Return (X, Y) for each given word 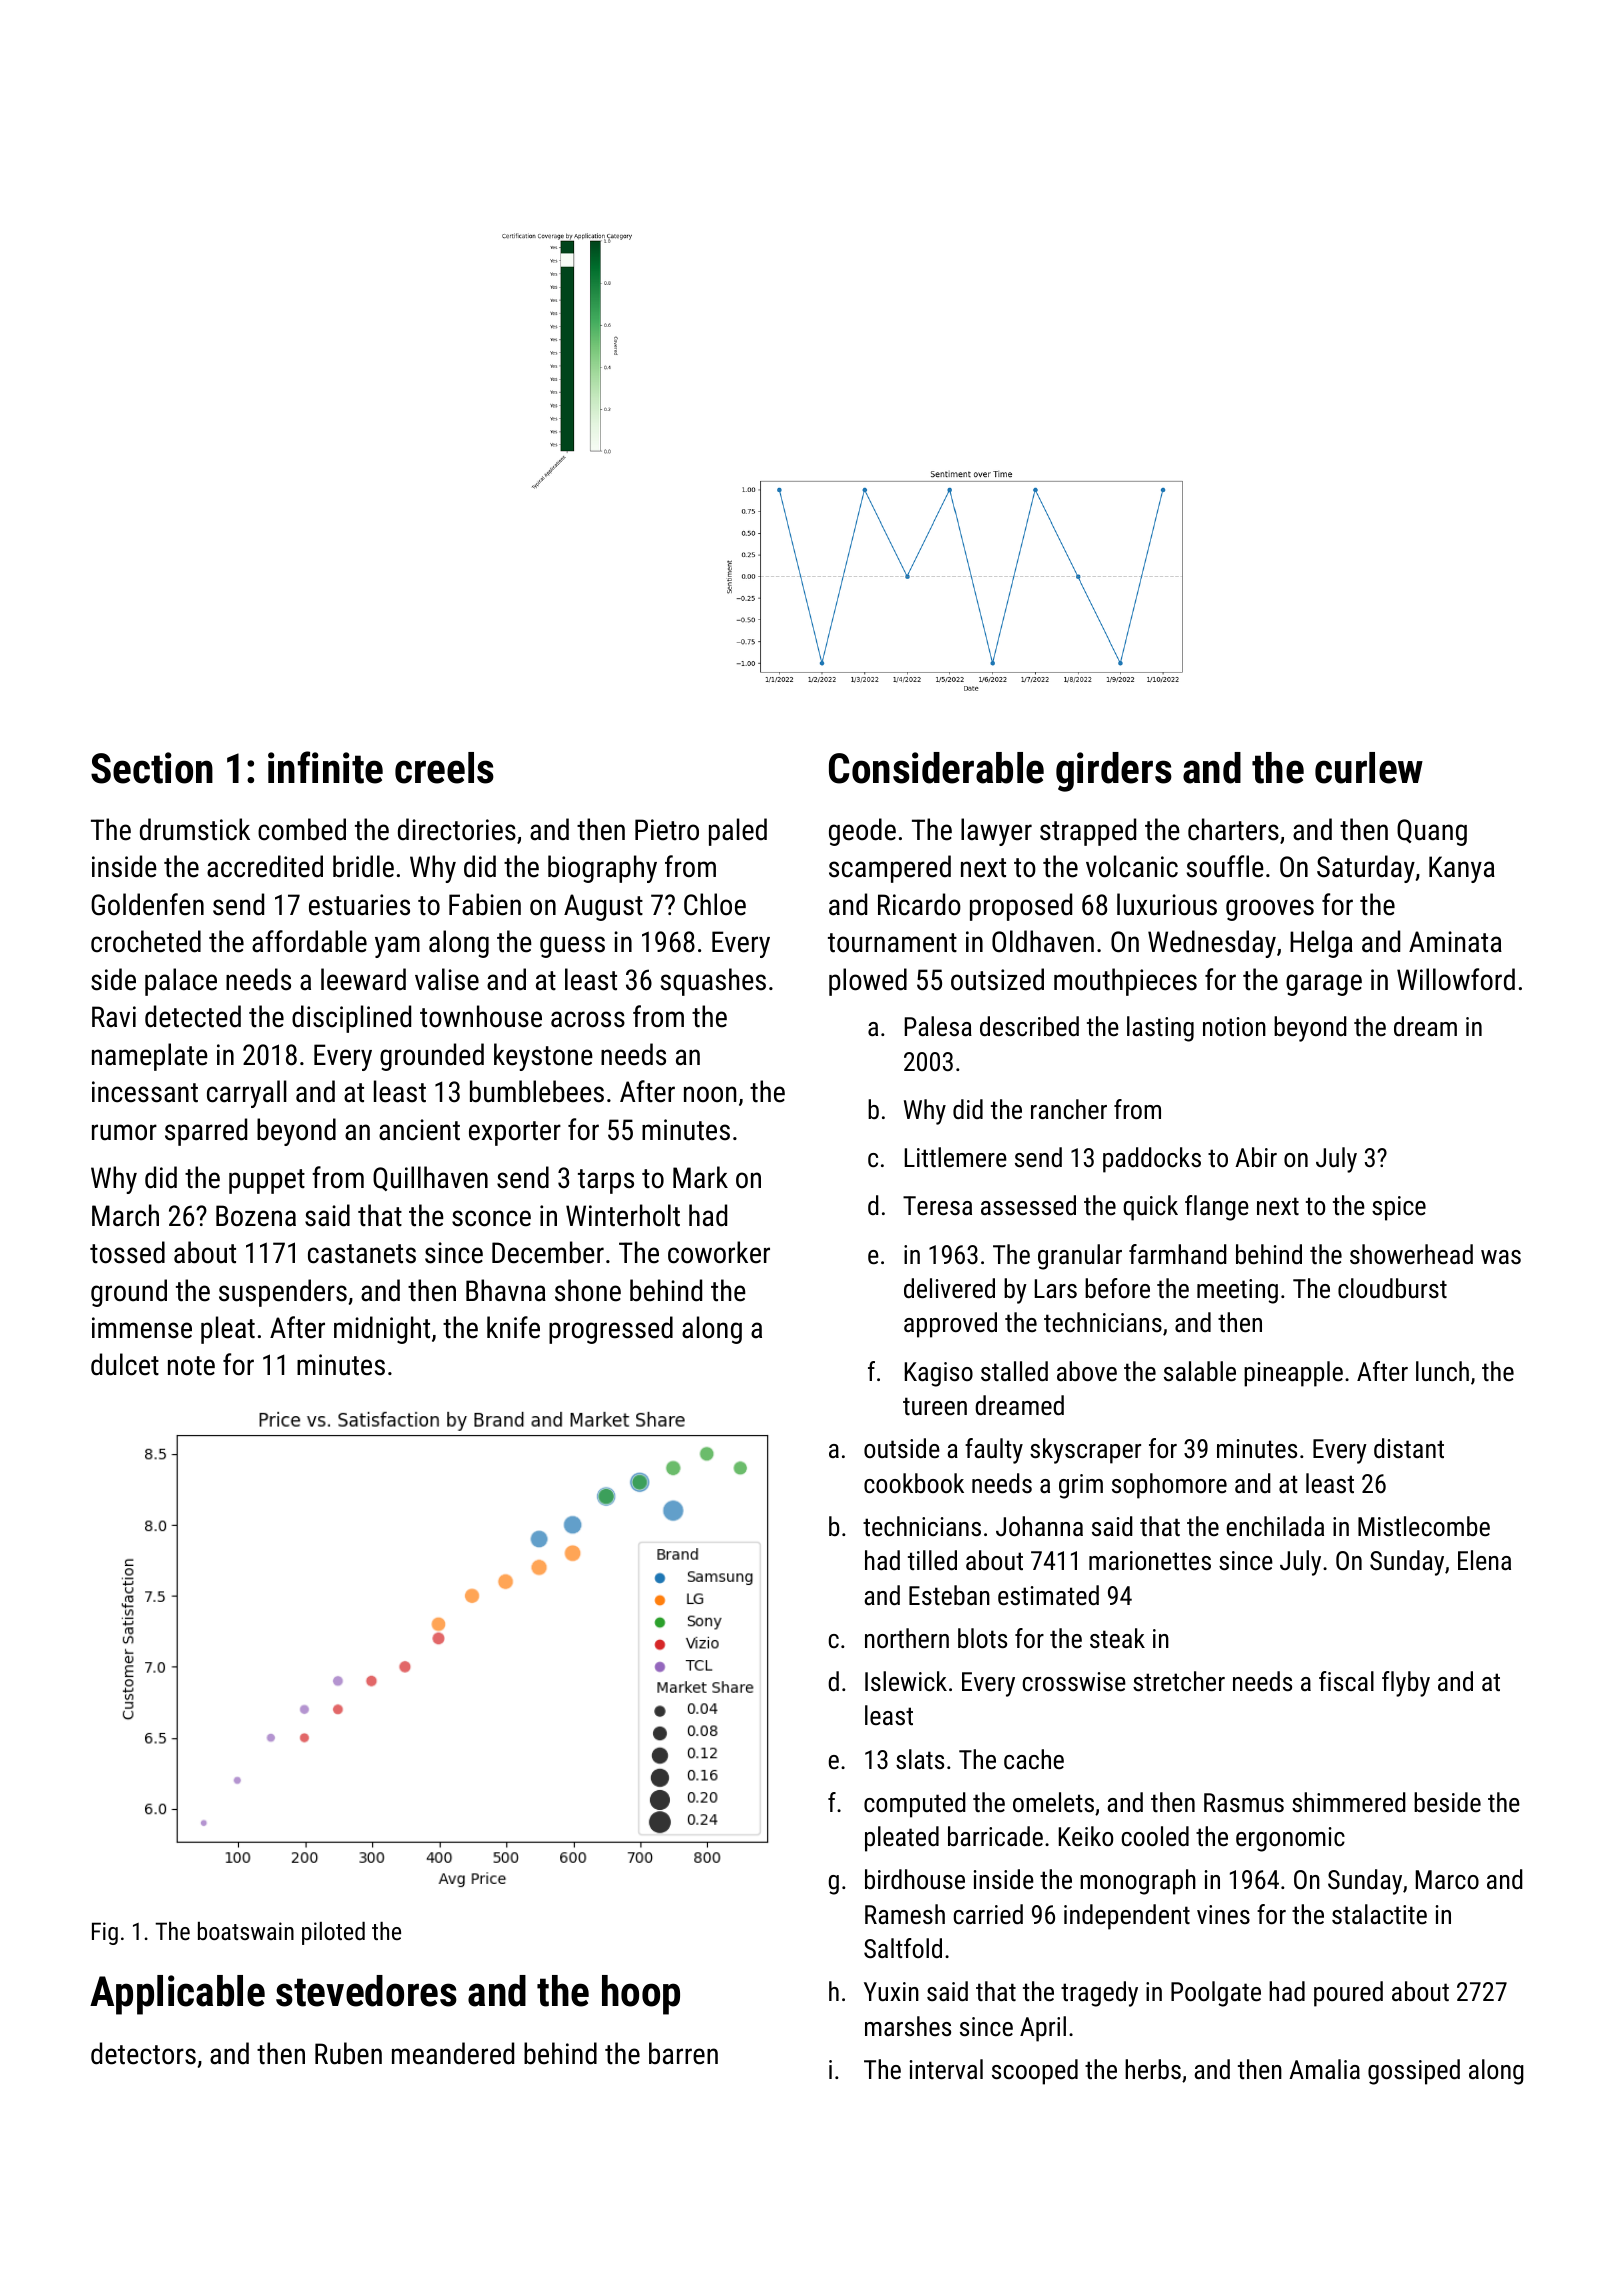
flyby (1406, 1684)
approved (950, 1325)
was (1501, 1257)
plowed (868, 982)
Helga (1321, 944)
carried (988, 1914)
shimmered (1349, 1802)
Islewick (906, 1681)
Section (152, 768)
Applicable (177, 1995)
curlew (1369, 768)
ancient (419, 1130)
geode (862, 832)
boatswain (246, 1931)
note (191, 1366)
